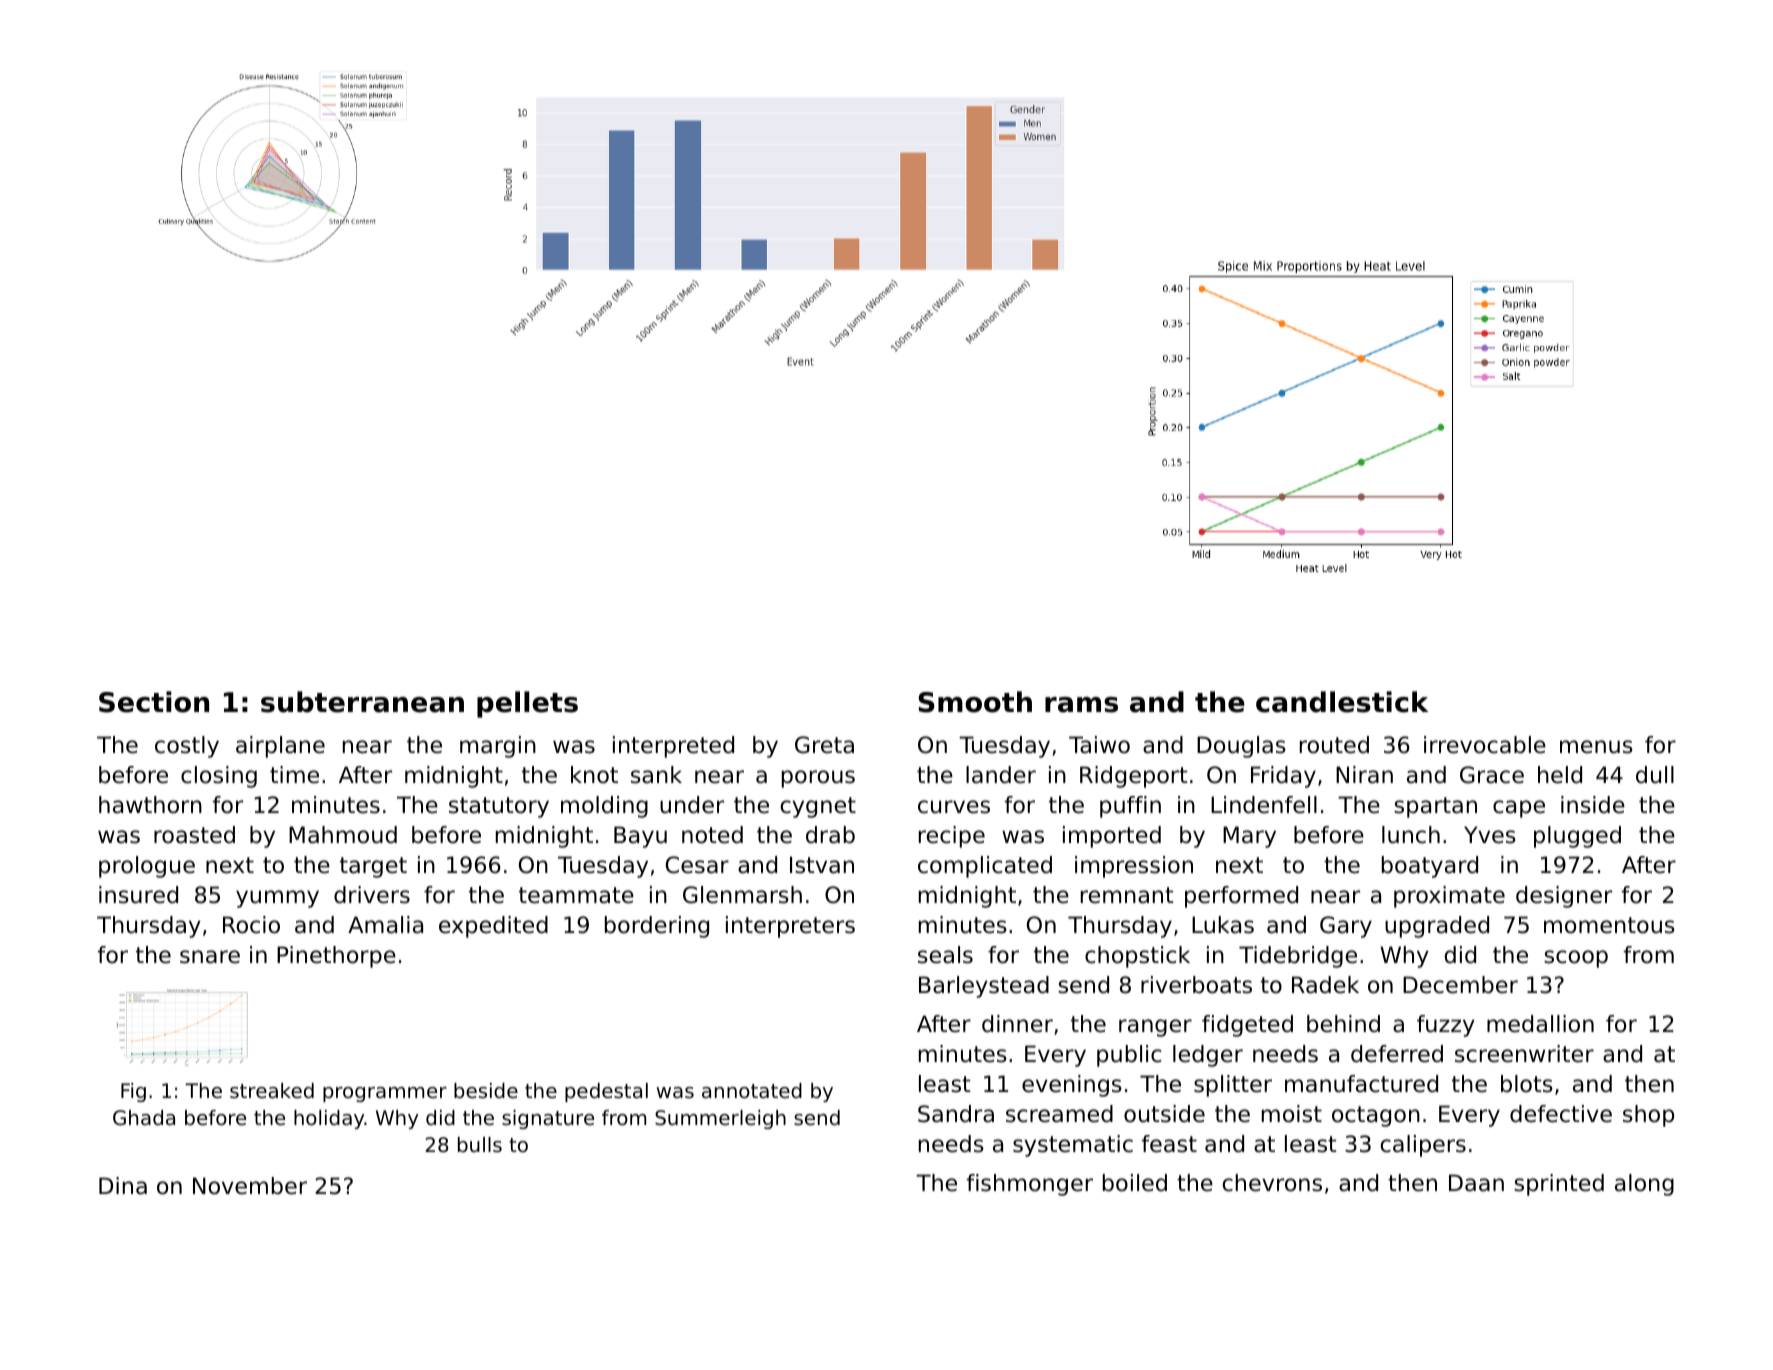 The image size is (1773, 1370). Describe the element at coordinates (720, 1119) in the screenshot. I see `Summerleigh` at that location.
